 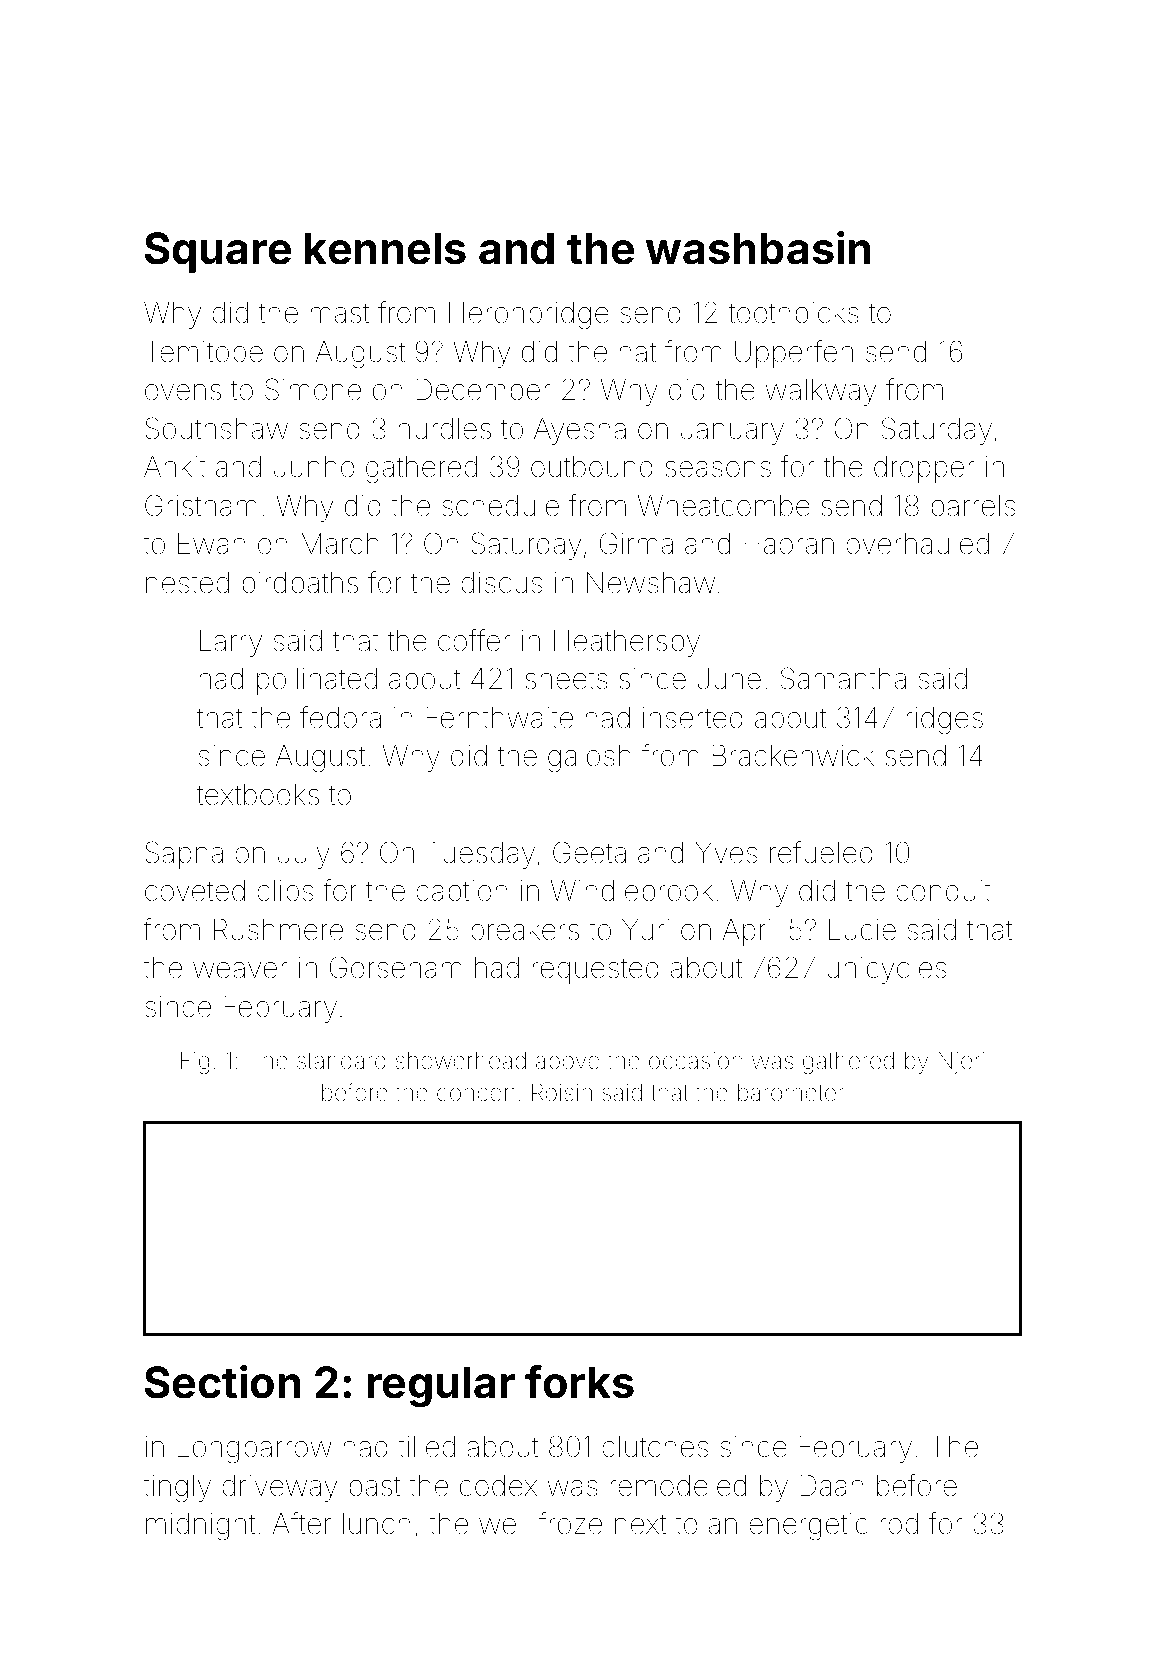 What do you see at coordinates (820, 392) in the page?
I see `walkway` at bounding box center [820, 392].
